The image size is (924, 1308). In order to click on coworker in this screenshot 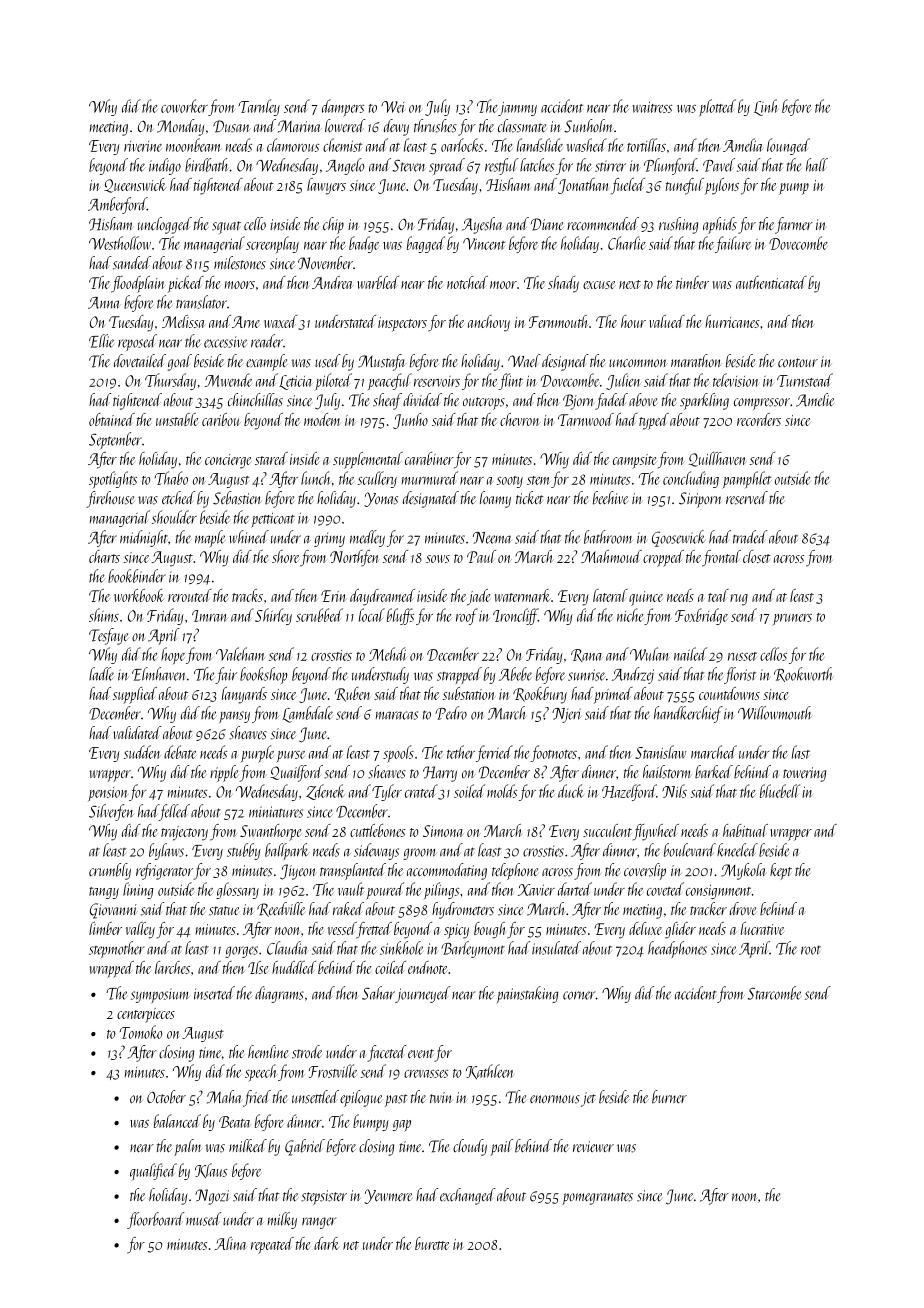, I will do `click(184, 106)`.
